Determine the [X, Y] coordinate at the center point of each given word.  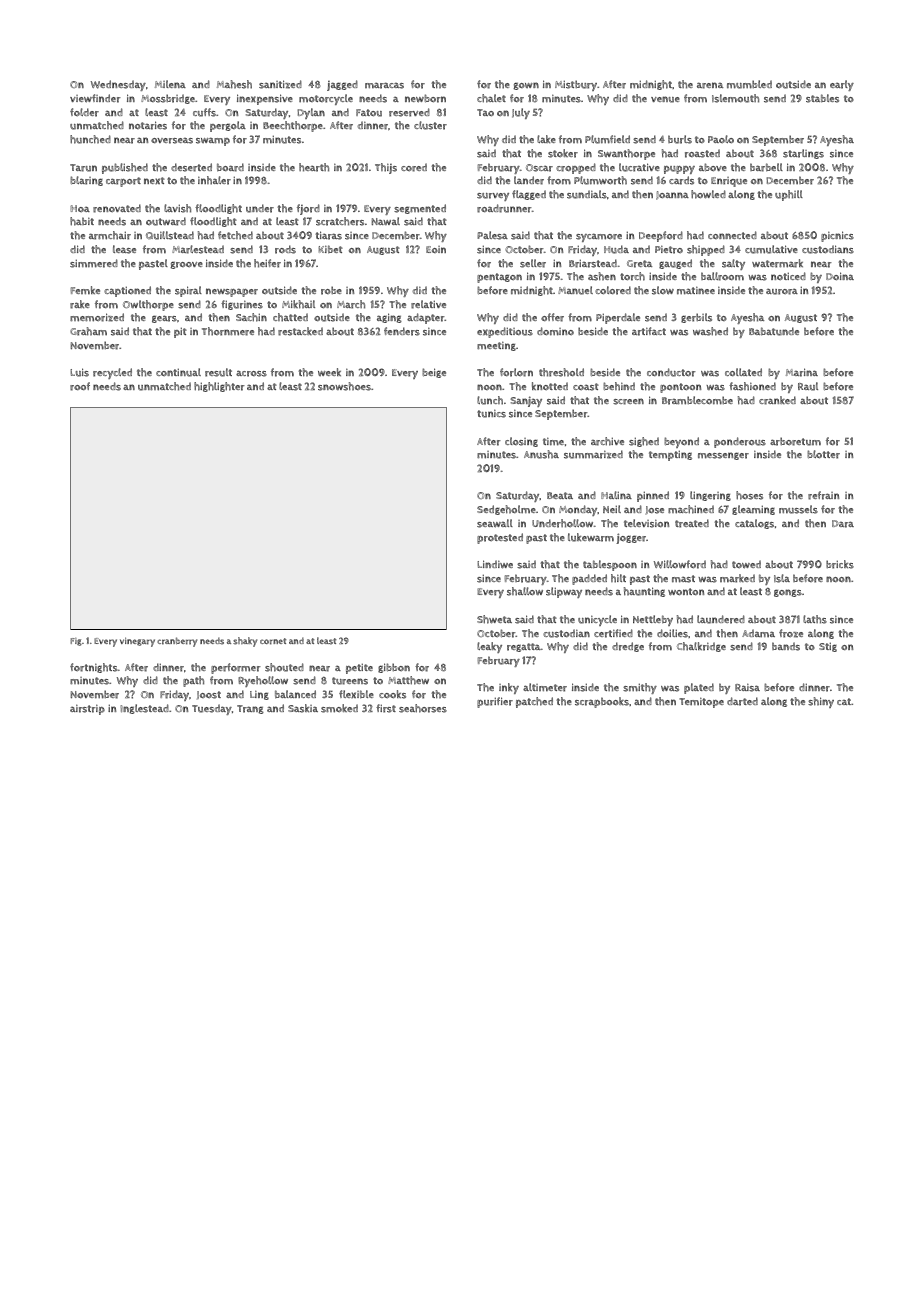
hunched [90, 139]
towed [746, 564]
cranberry [177, 642]
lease [124, 249]
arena [710, 85]
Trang [250, 709]
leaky [489, 647]
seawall [495, 523]
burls [680, 139]
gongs [788, 593]
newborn [425, 98]
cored [414, 167]
